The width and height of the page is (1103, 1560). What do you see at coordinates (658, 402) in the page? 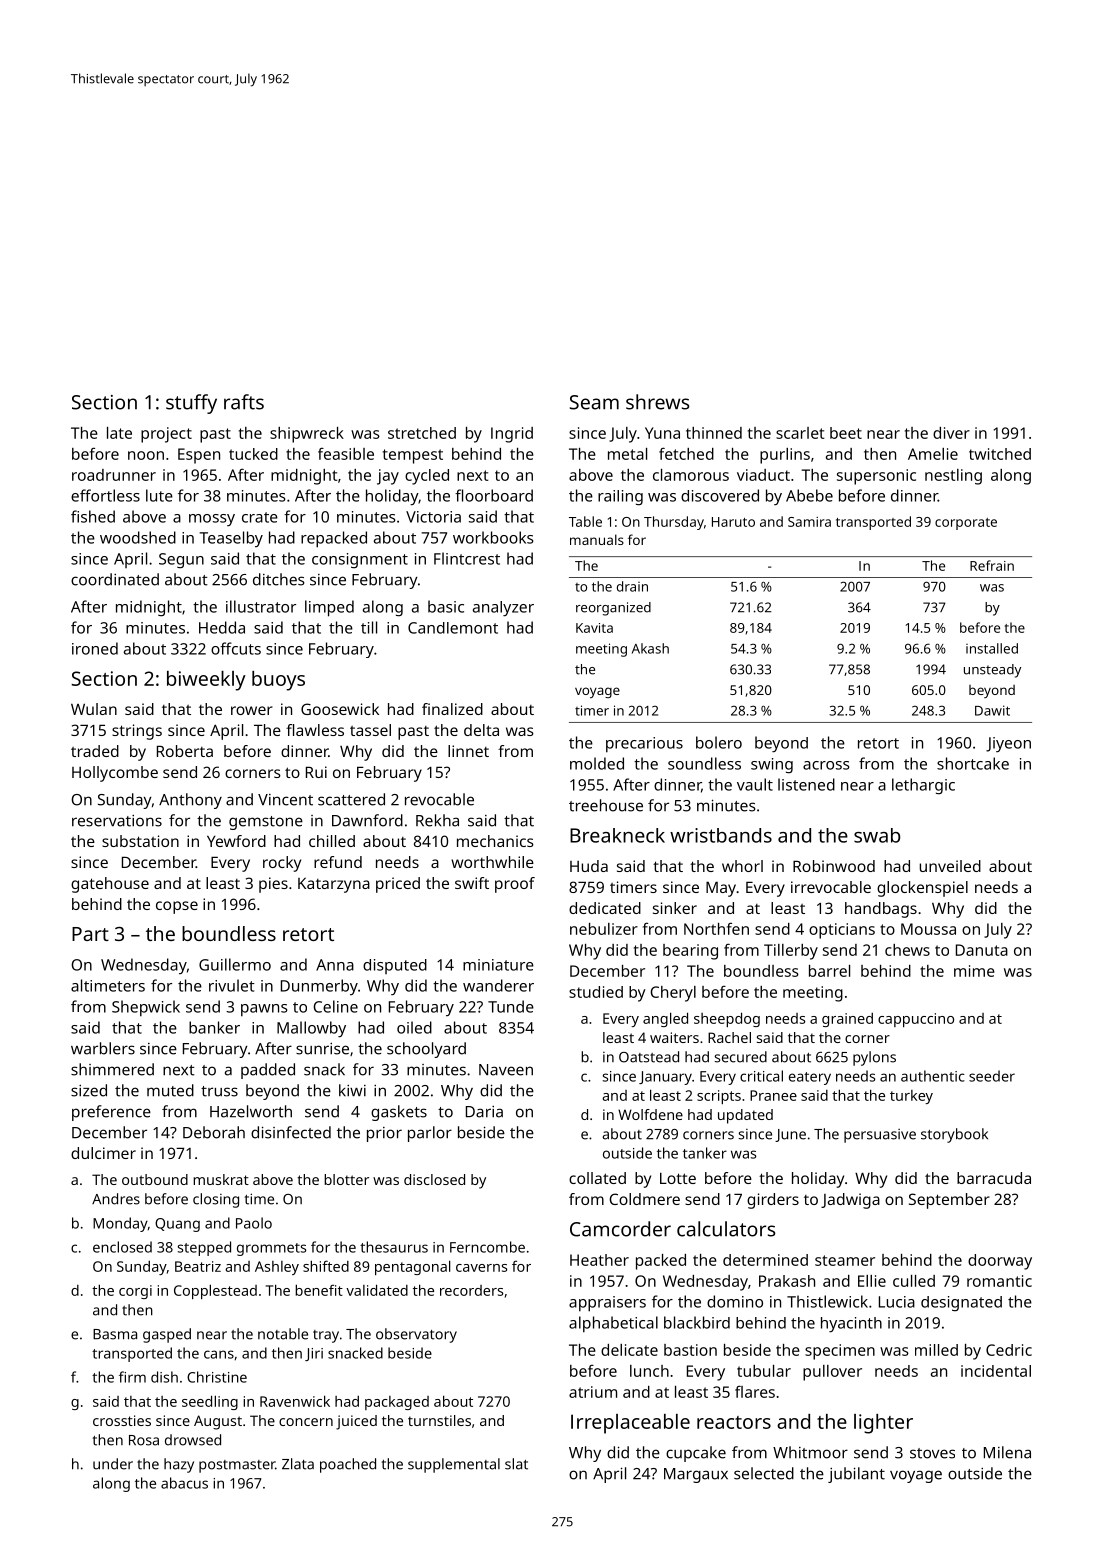
I see `shrews` at bounding box center [658, 402].
